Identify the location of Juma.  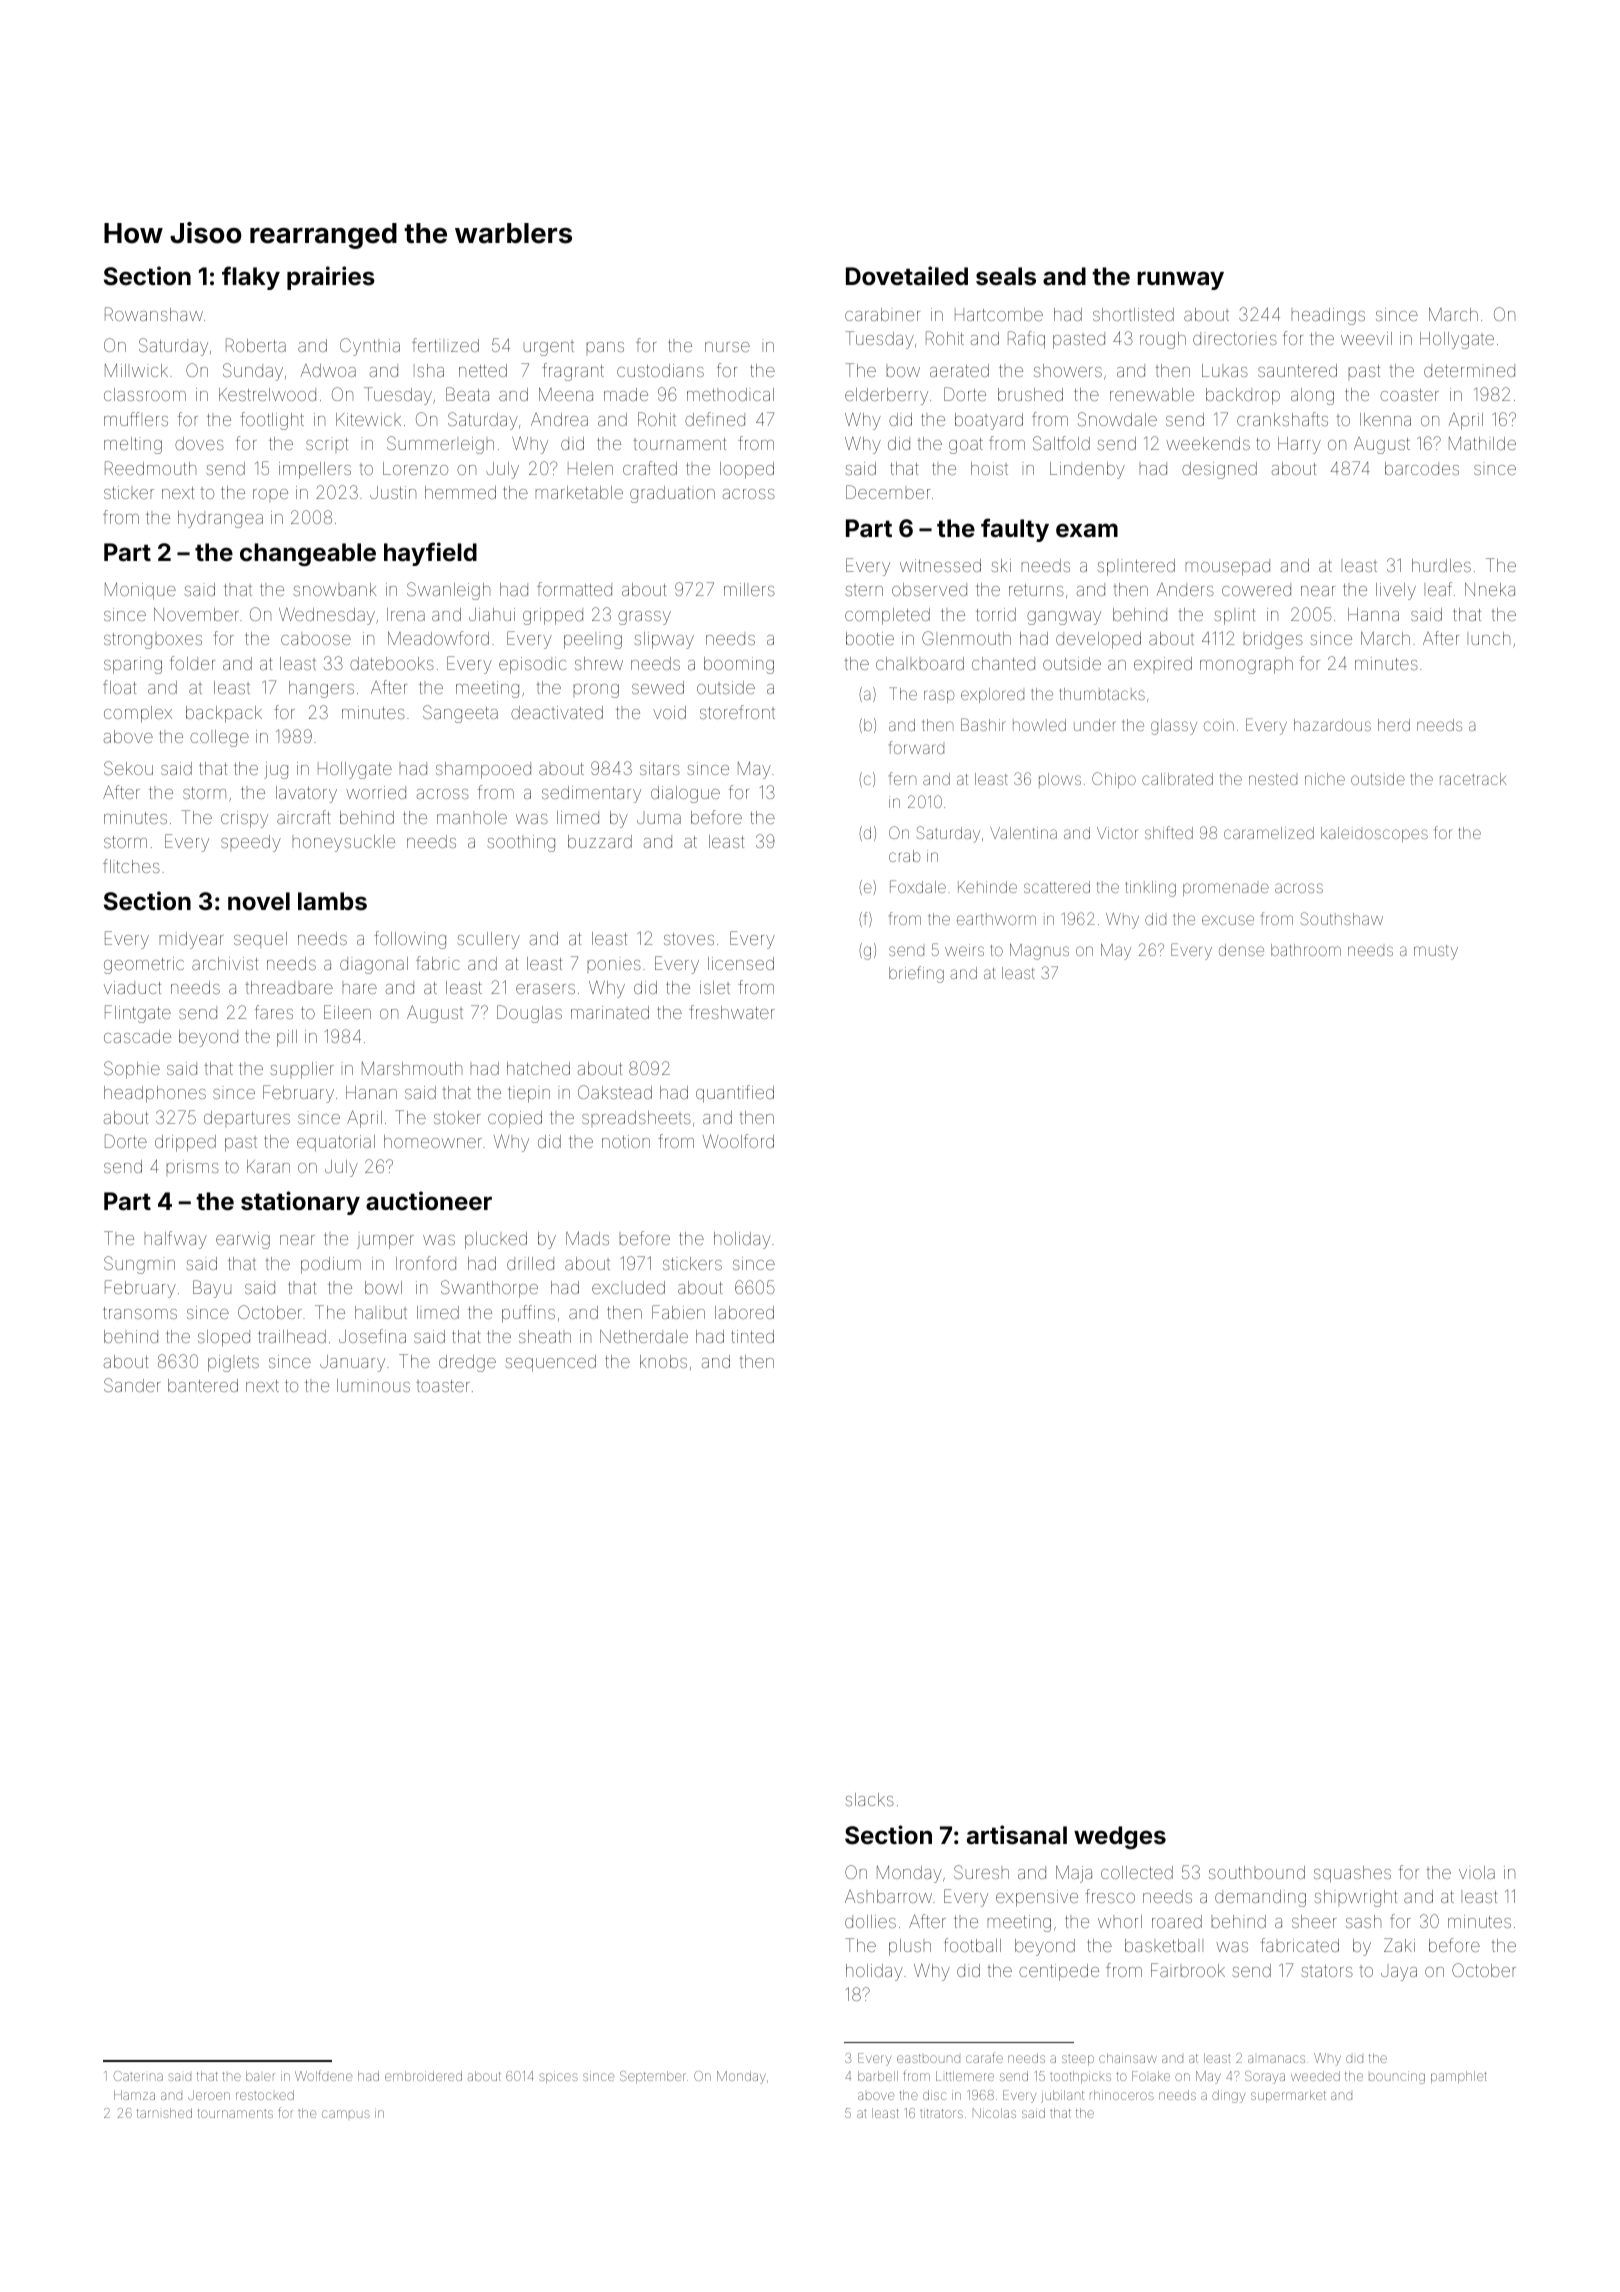
(659, 819).
